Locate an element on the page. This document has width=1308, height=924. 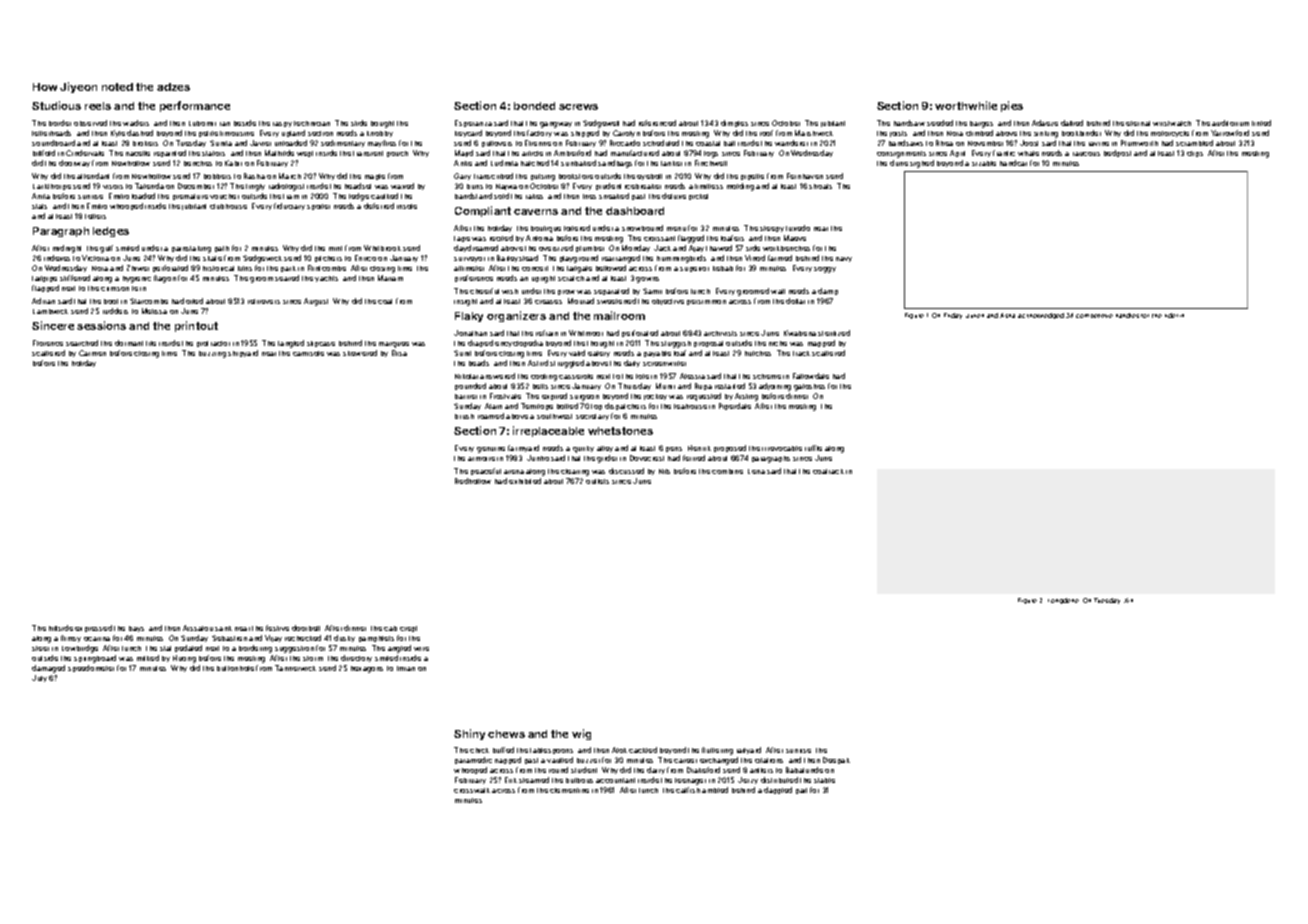
Deepak is located at coordinates (836, 760).
